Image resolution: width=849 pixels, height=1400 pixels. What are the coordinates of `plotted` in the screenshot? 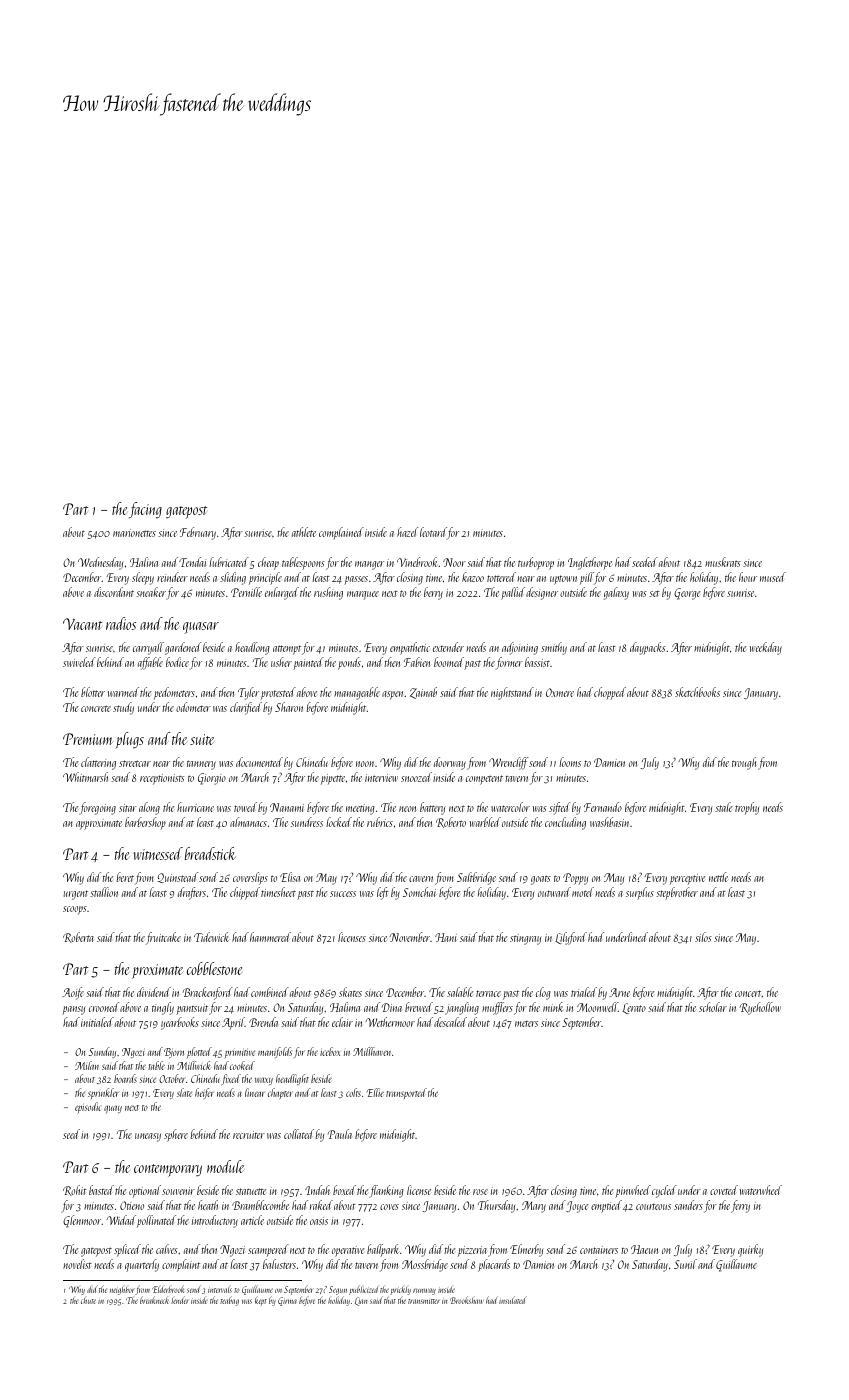 It's located at (199, 1052).
